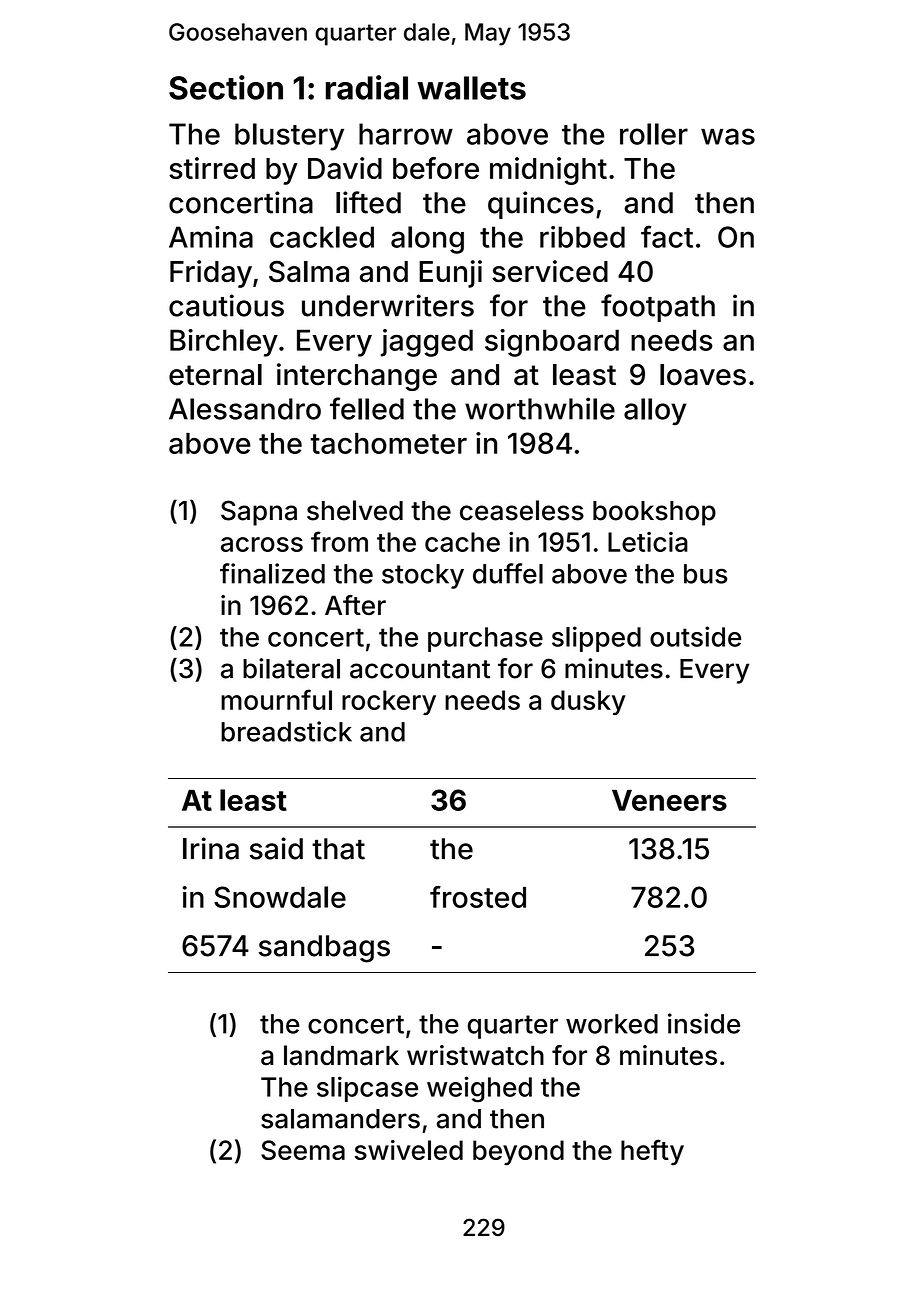  What do you see at coordinates (703, 375) in the page?
I see `loaves` at bounding box center [703, 375].
